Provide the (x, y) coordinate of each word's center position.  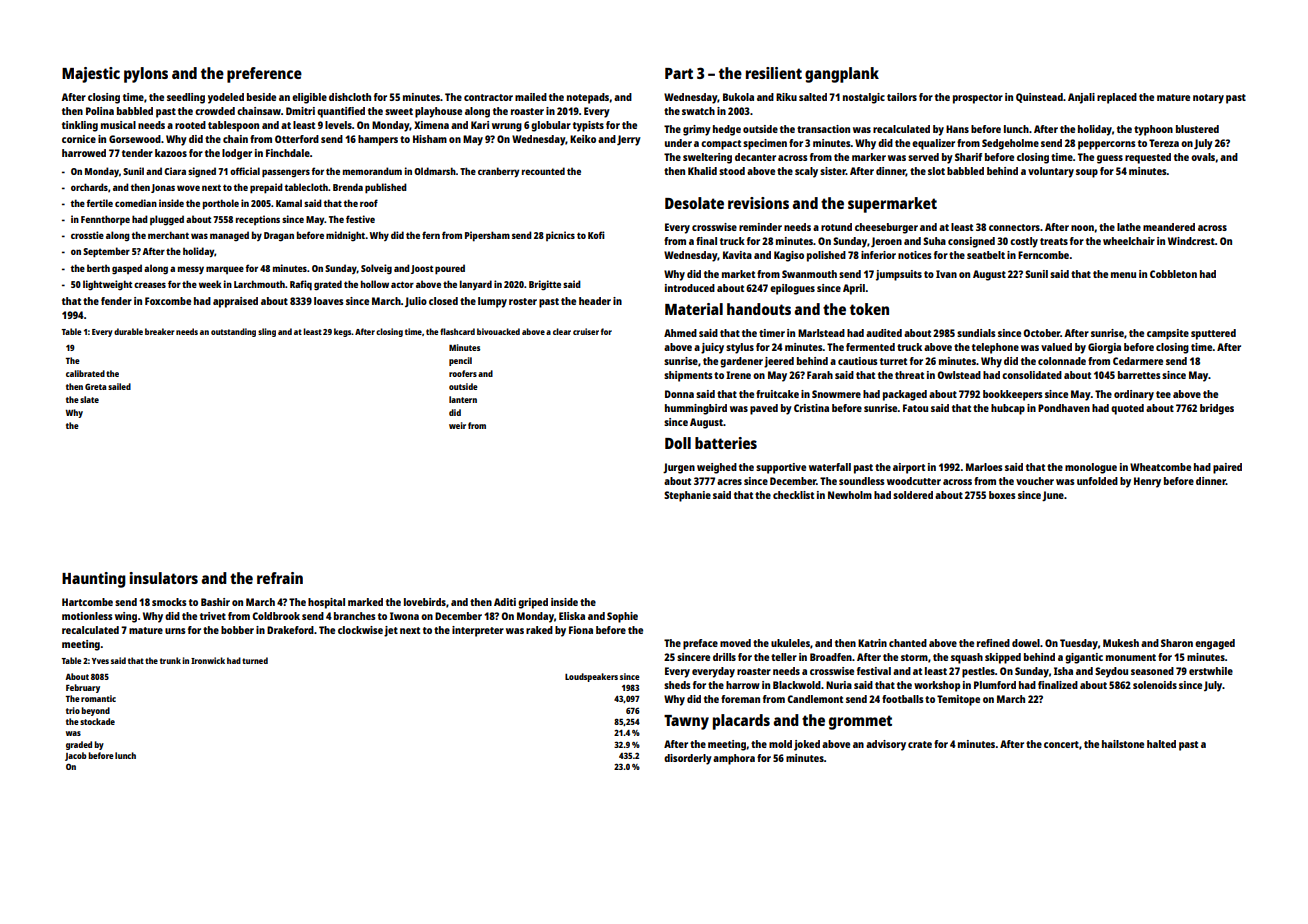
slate (89, 399)
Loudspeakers (591, 677)
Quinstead (1039, 98)
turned (255, 660)
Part (679, 73)
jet (391, 631)
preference (264, 75)
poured (450, 269)
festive (360, 219)
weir (457, 425)
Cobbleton (1173, 274)
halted (1161, 744)
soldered (913, 495)
